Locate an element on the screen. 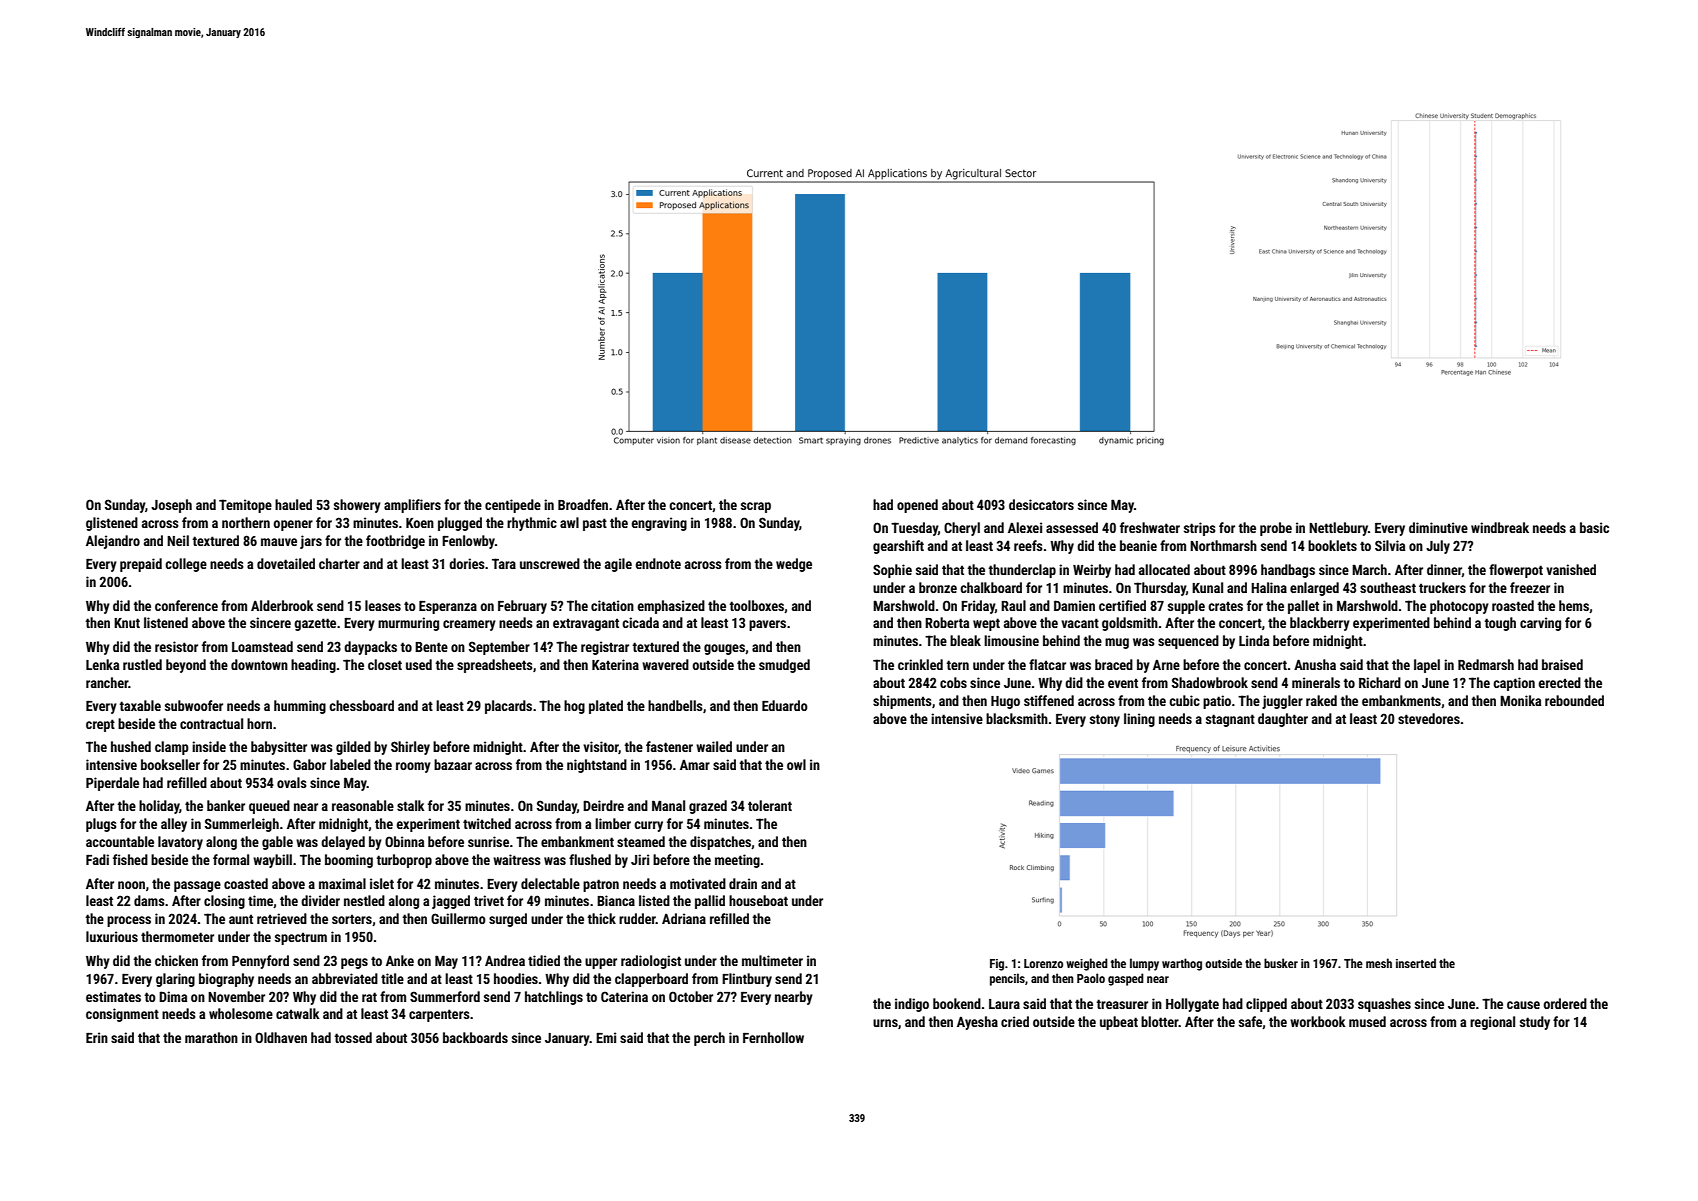 Image resolution: width=1698 pixels, height=1201 pixels. opened is located at coordinates (917, 506).
